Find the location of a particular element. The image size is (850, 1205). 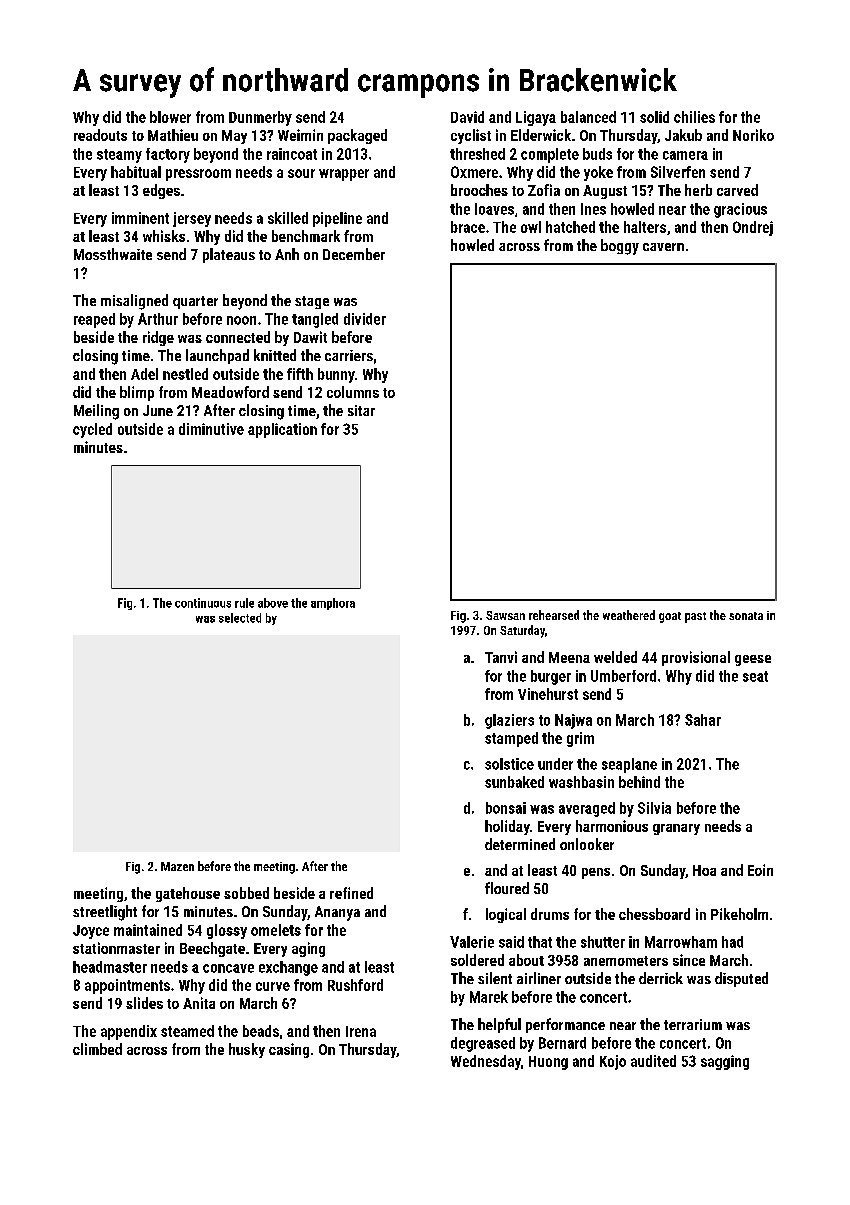

herb is located at coordinates (698, 190).
